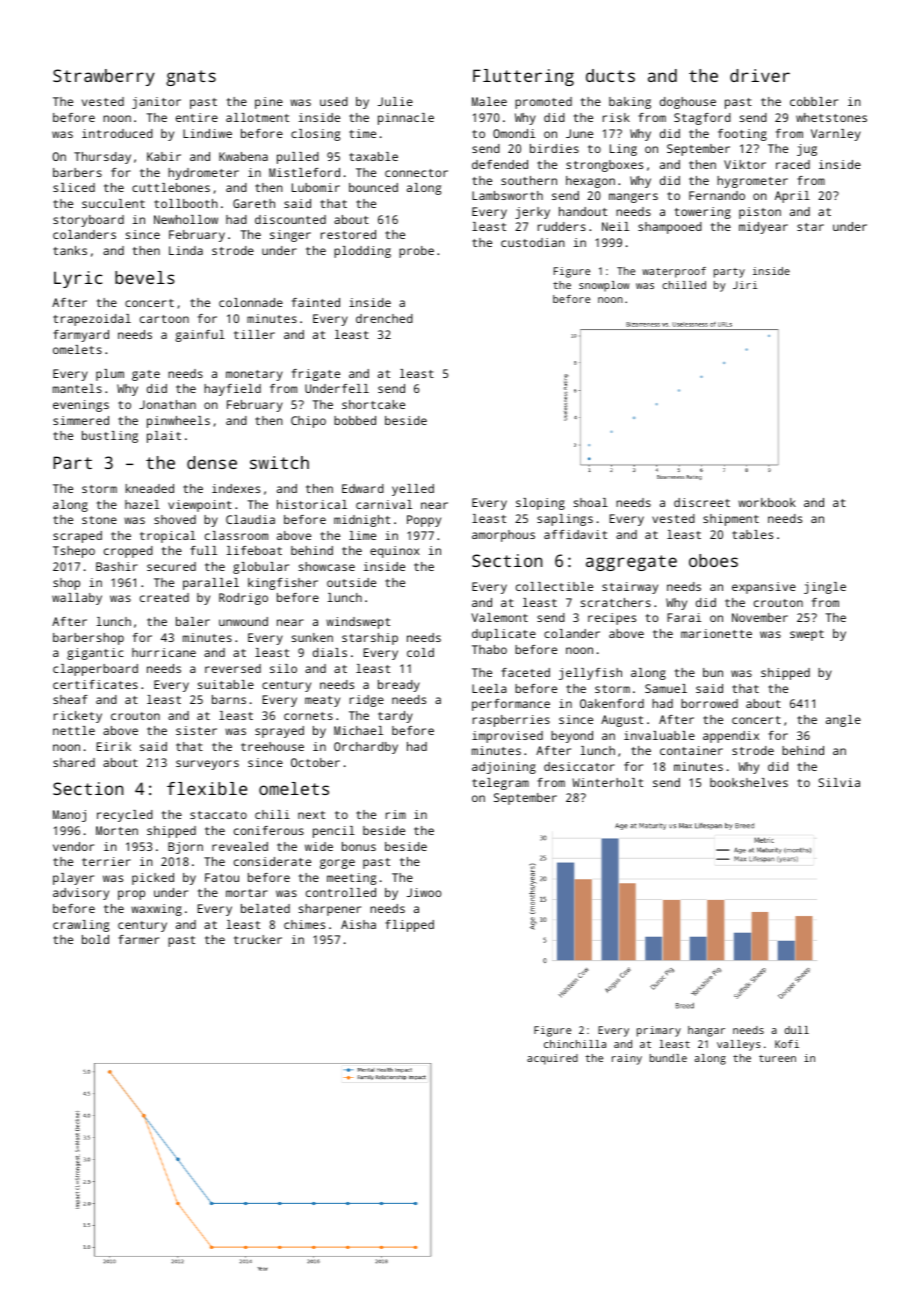 The width and height of the image is (924, 1308). Describe the element at coordinates (269, 103) in the image. I see `pine` at that location.
